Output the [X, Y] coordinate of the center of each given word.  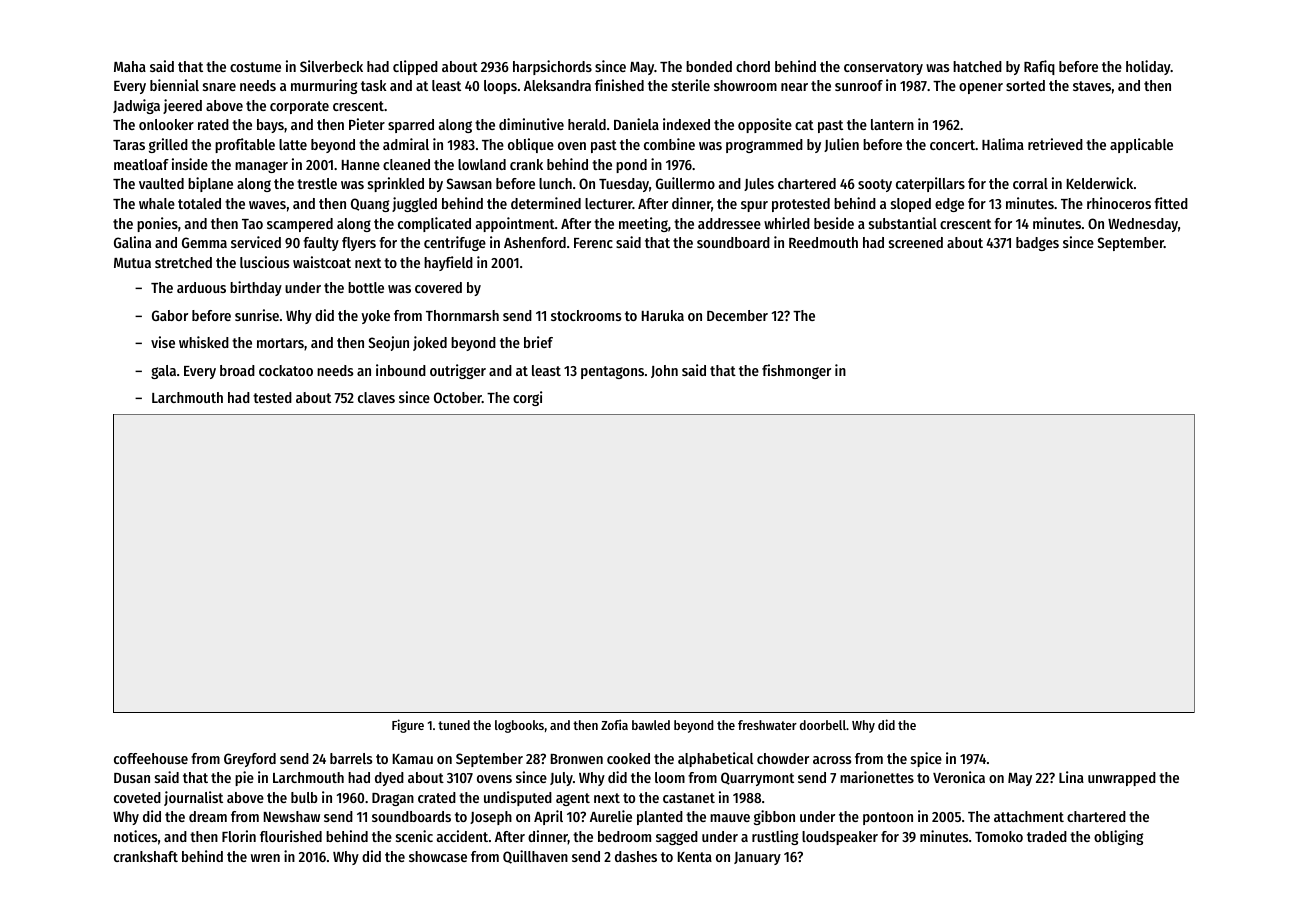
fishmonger [796, 371]
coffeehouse [151, 758]
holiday [1148, 67]
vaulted [161, 183]
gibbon [774, 817]
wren [265, 858]
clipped [415, 67]
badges [1037, 244]
